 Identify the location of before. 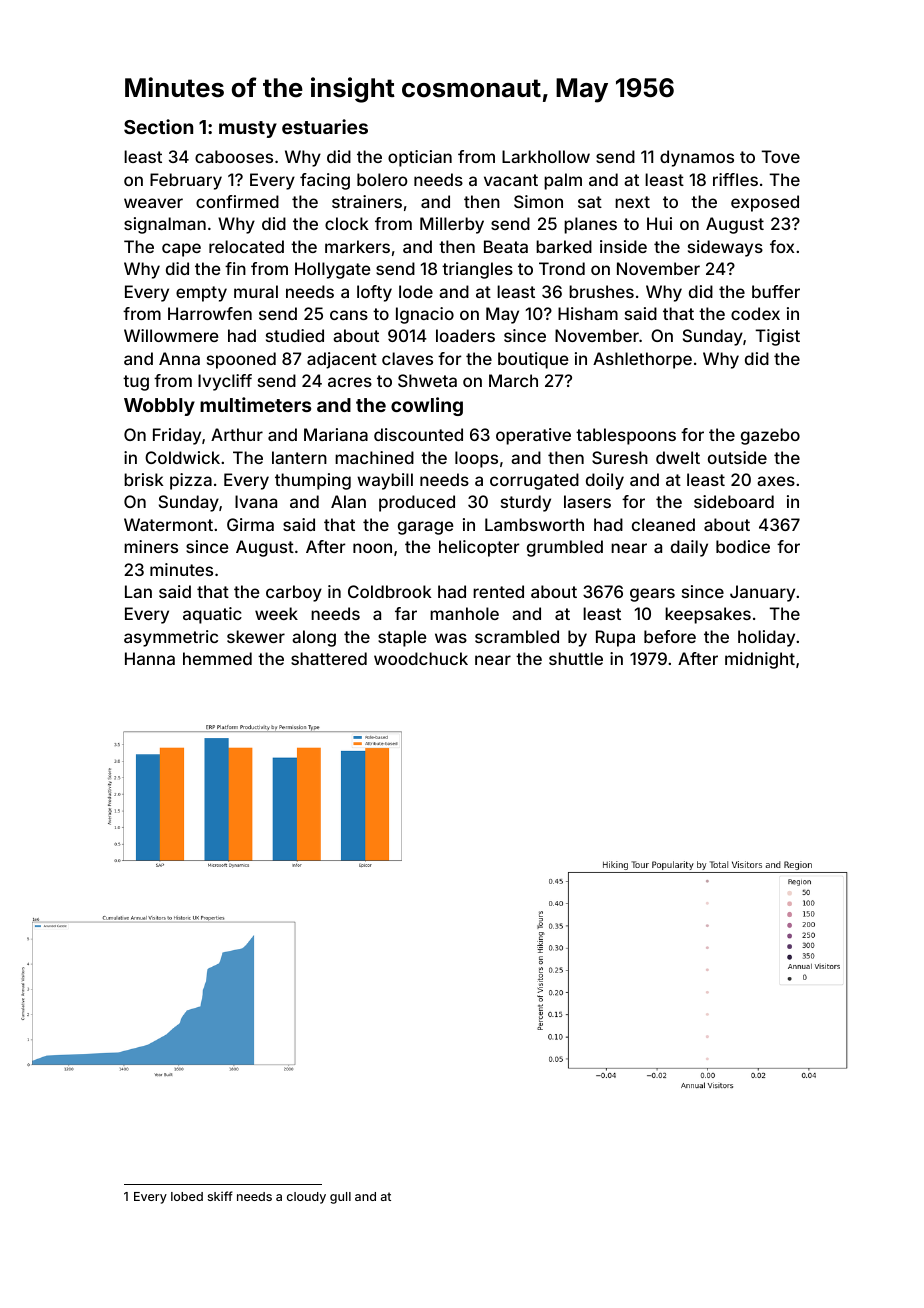
(670, 636).
